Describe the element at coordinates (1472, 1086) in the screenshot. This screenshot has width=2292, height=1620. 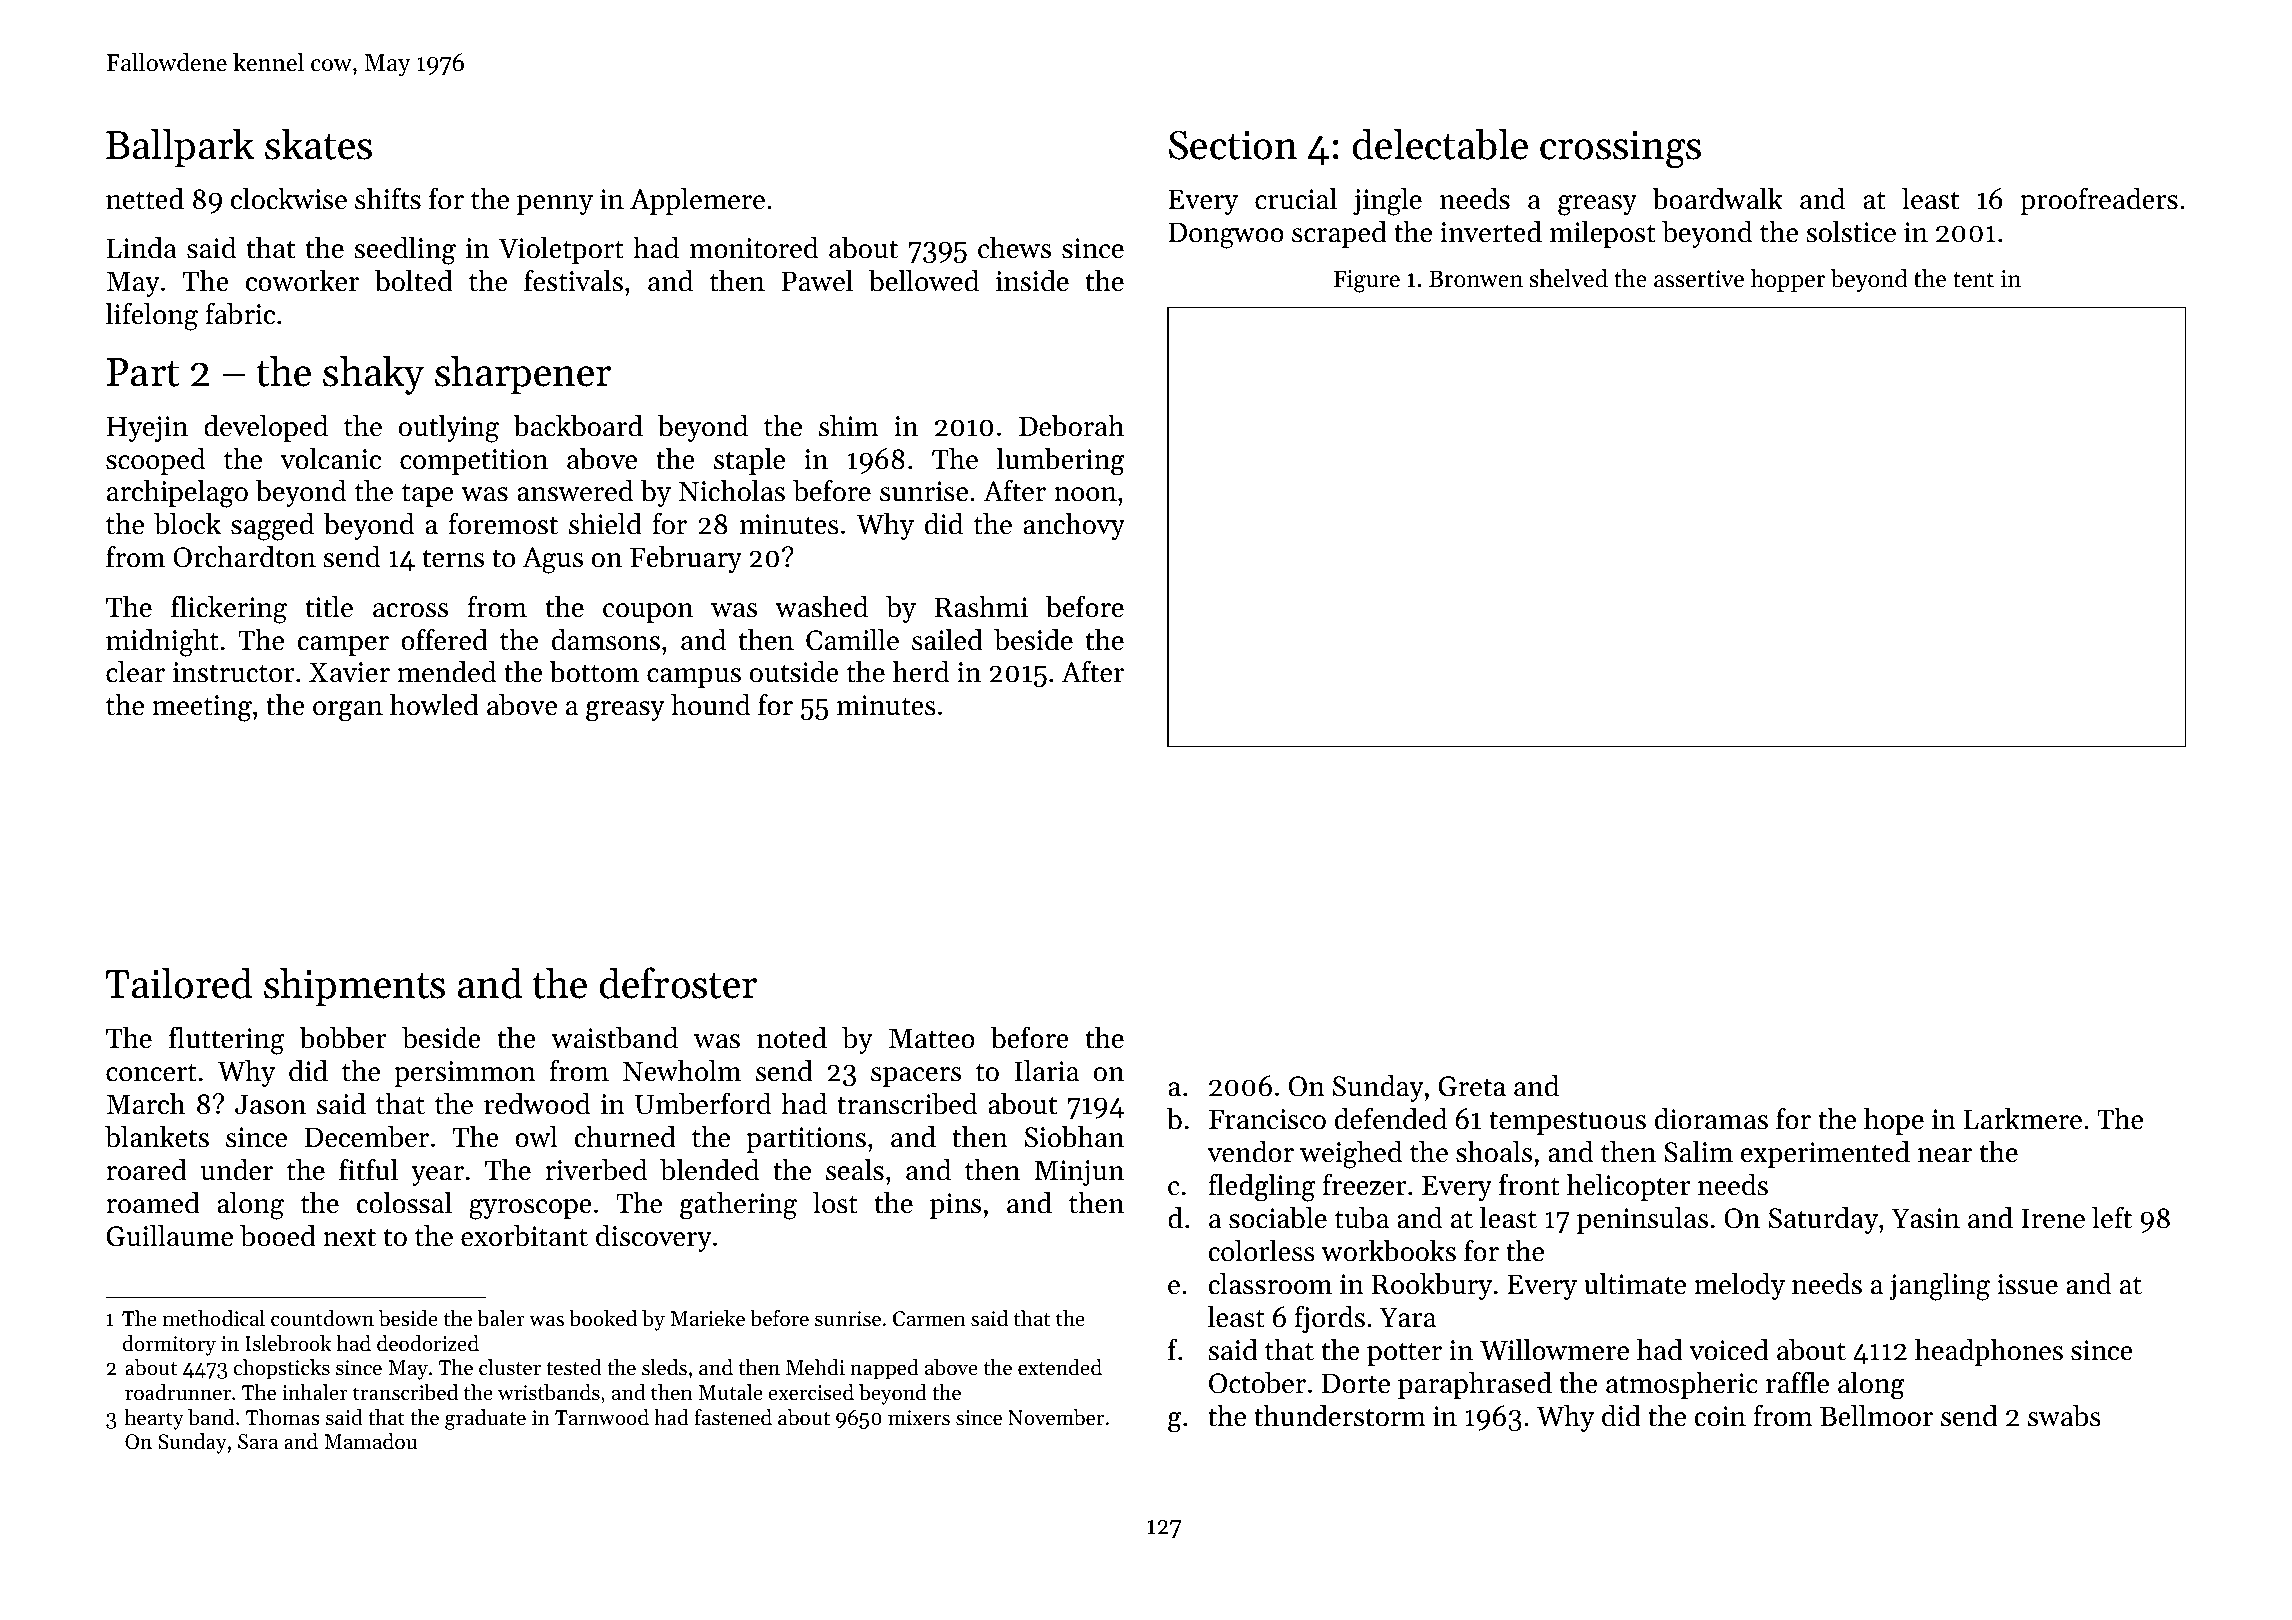
I see `Greta` at that location.
